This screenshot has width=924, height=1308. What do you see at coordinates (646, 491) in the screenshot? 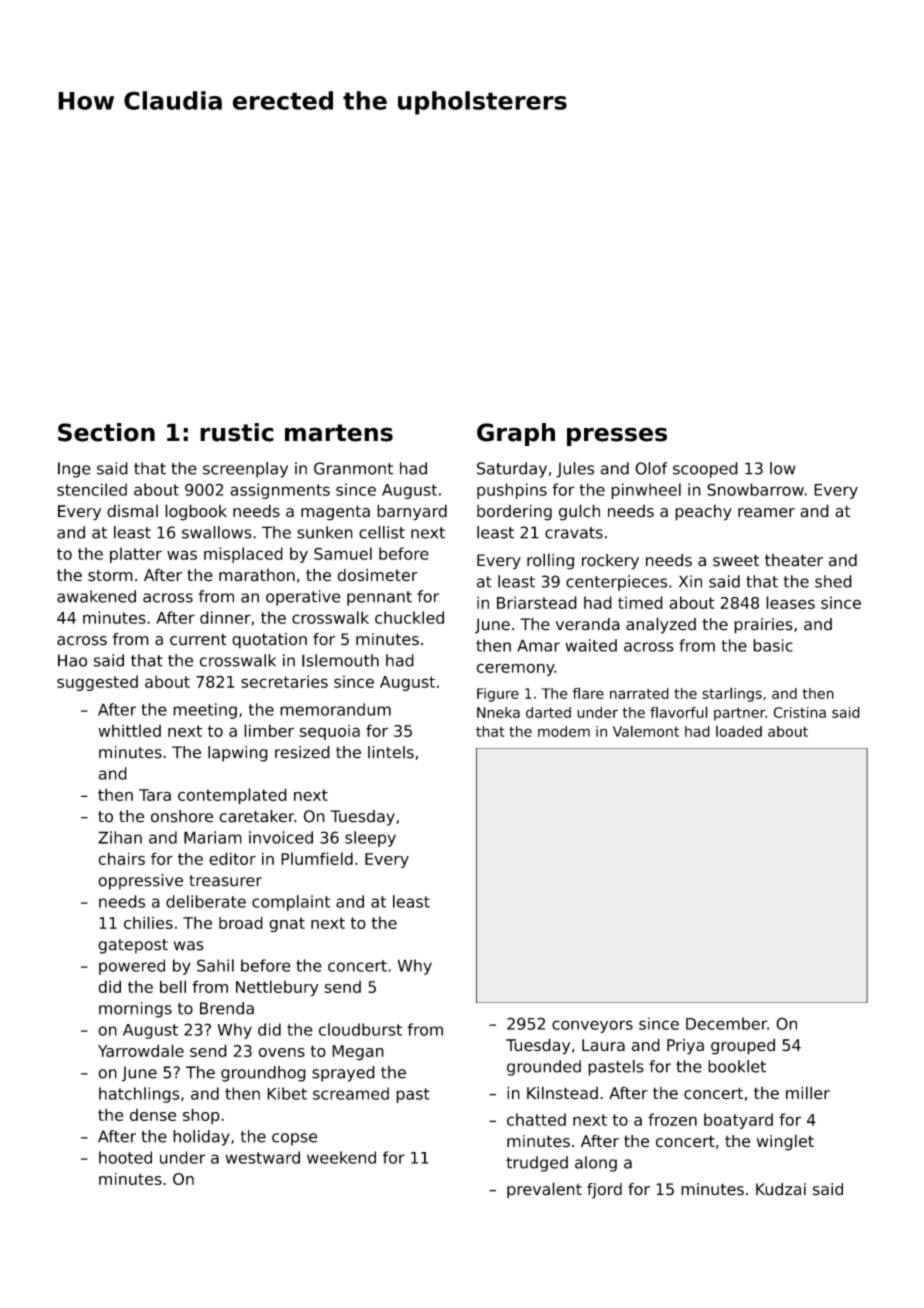
I see `pinwheel` at bounding box center [646, 491].
